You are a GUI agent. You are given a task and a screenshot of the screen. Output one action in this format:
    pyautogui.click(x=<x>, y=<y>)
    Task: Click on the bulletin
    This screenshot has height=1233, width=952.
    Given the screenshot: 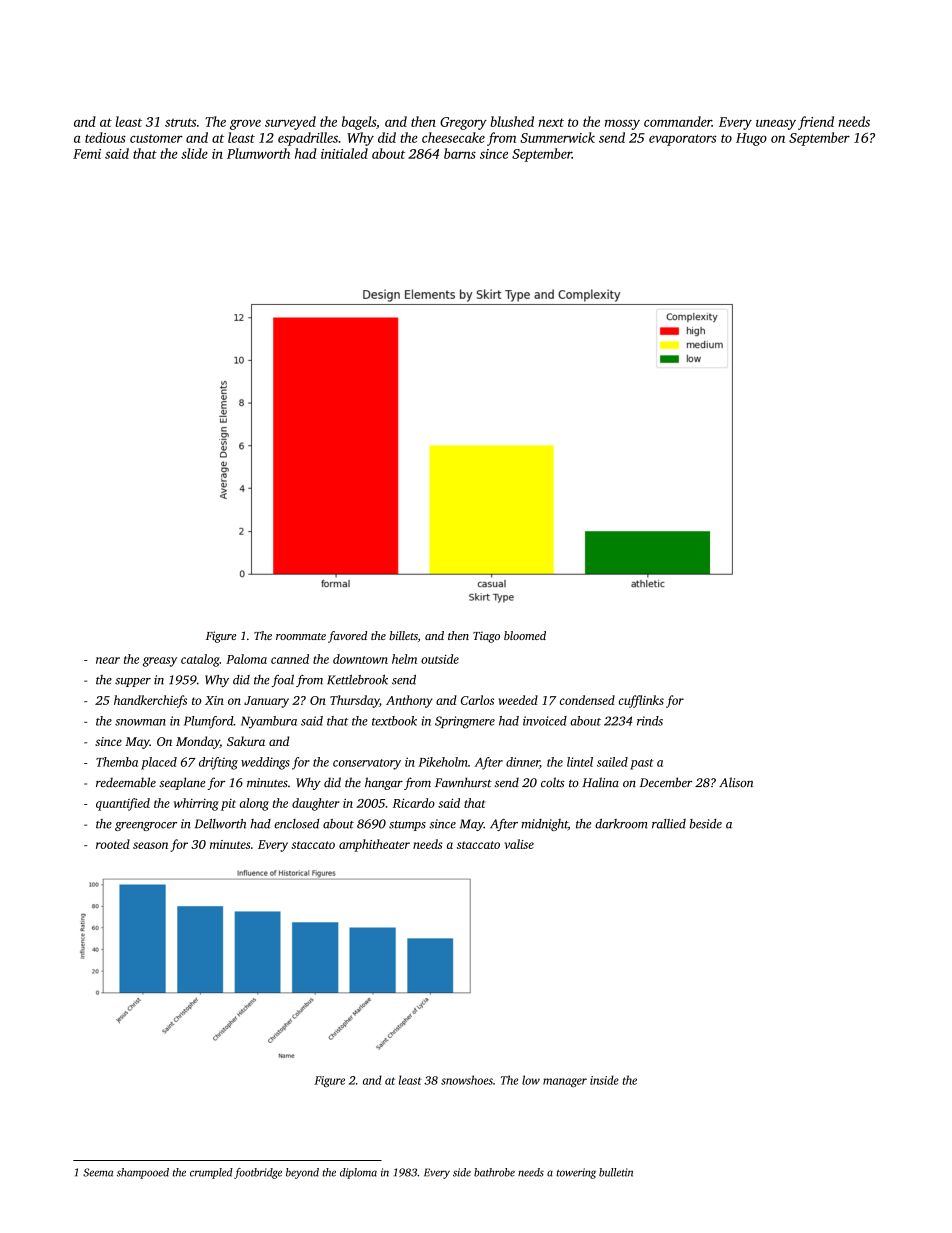 What is the action you would take?
    pyautogui.click(x=616, y=1172)
